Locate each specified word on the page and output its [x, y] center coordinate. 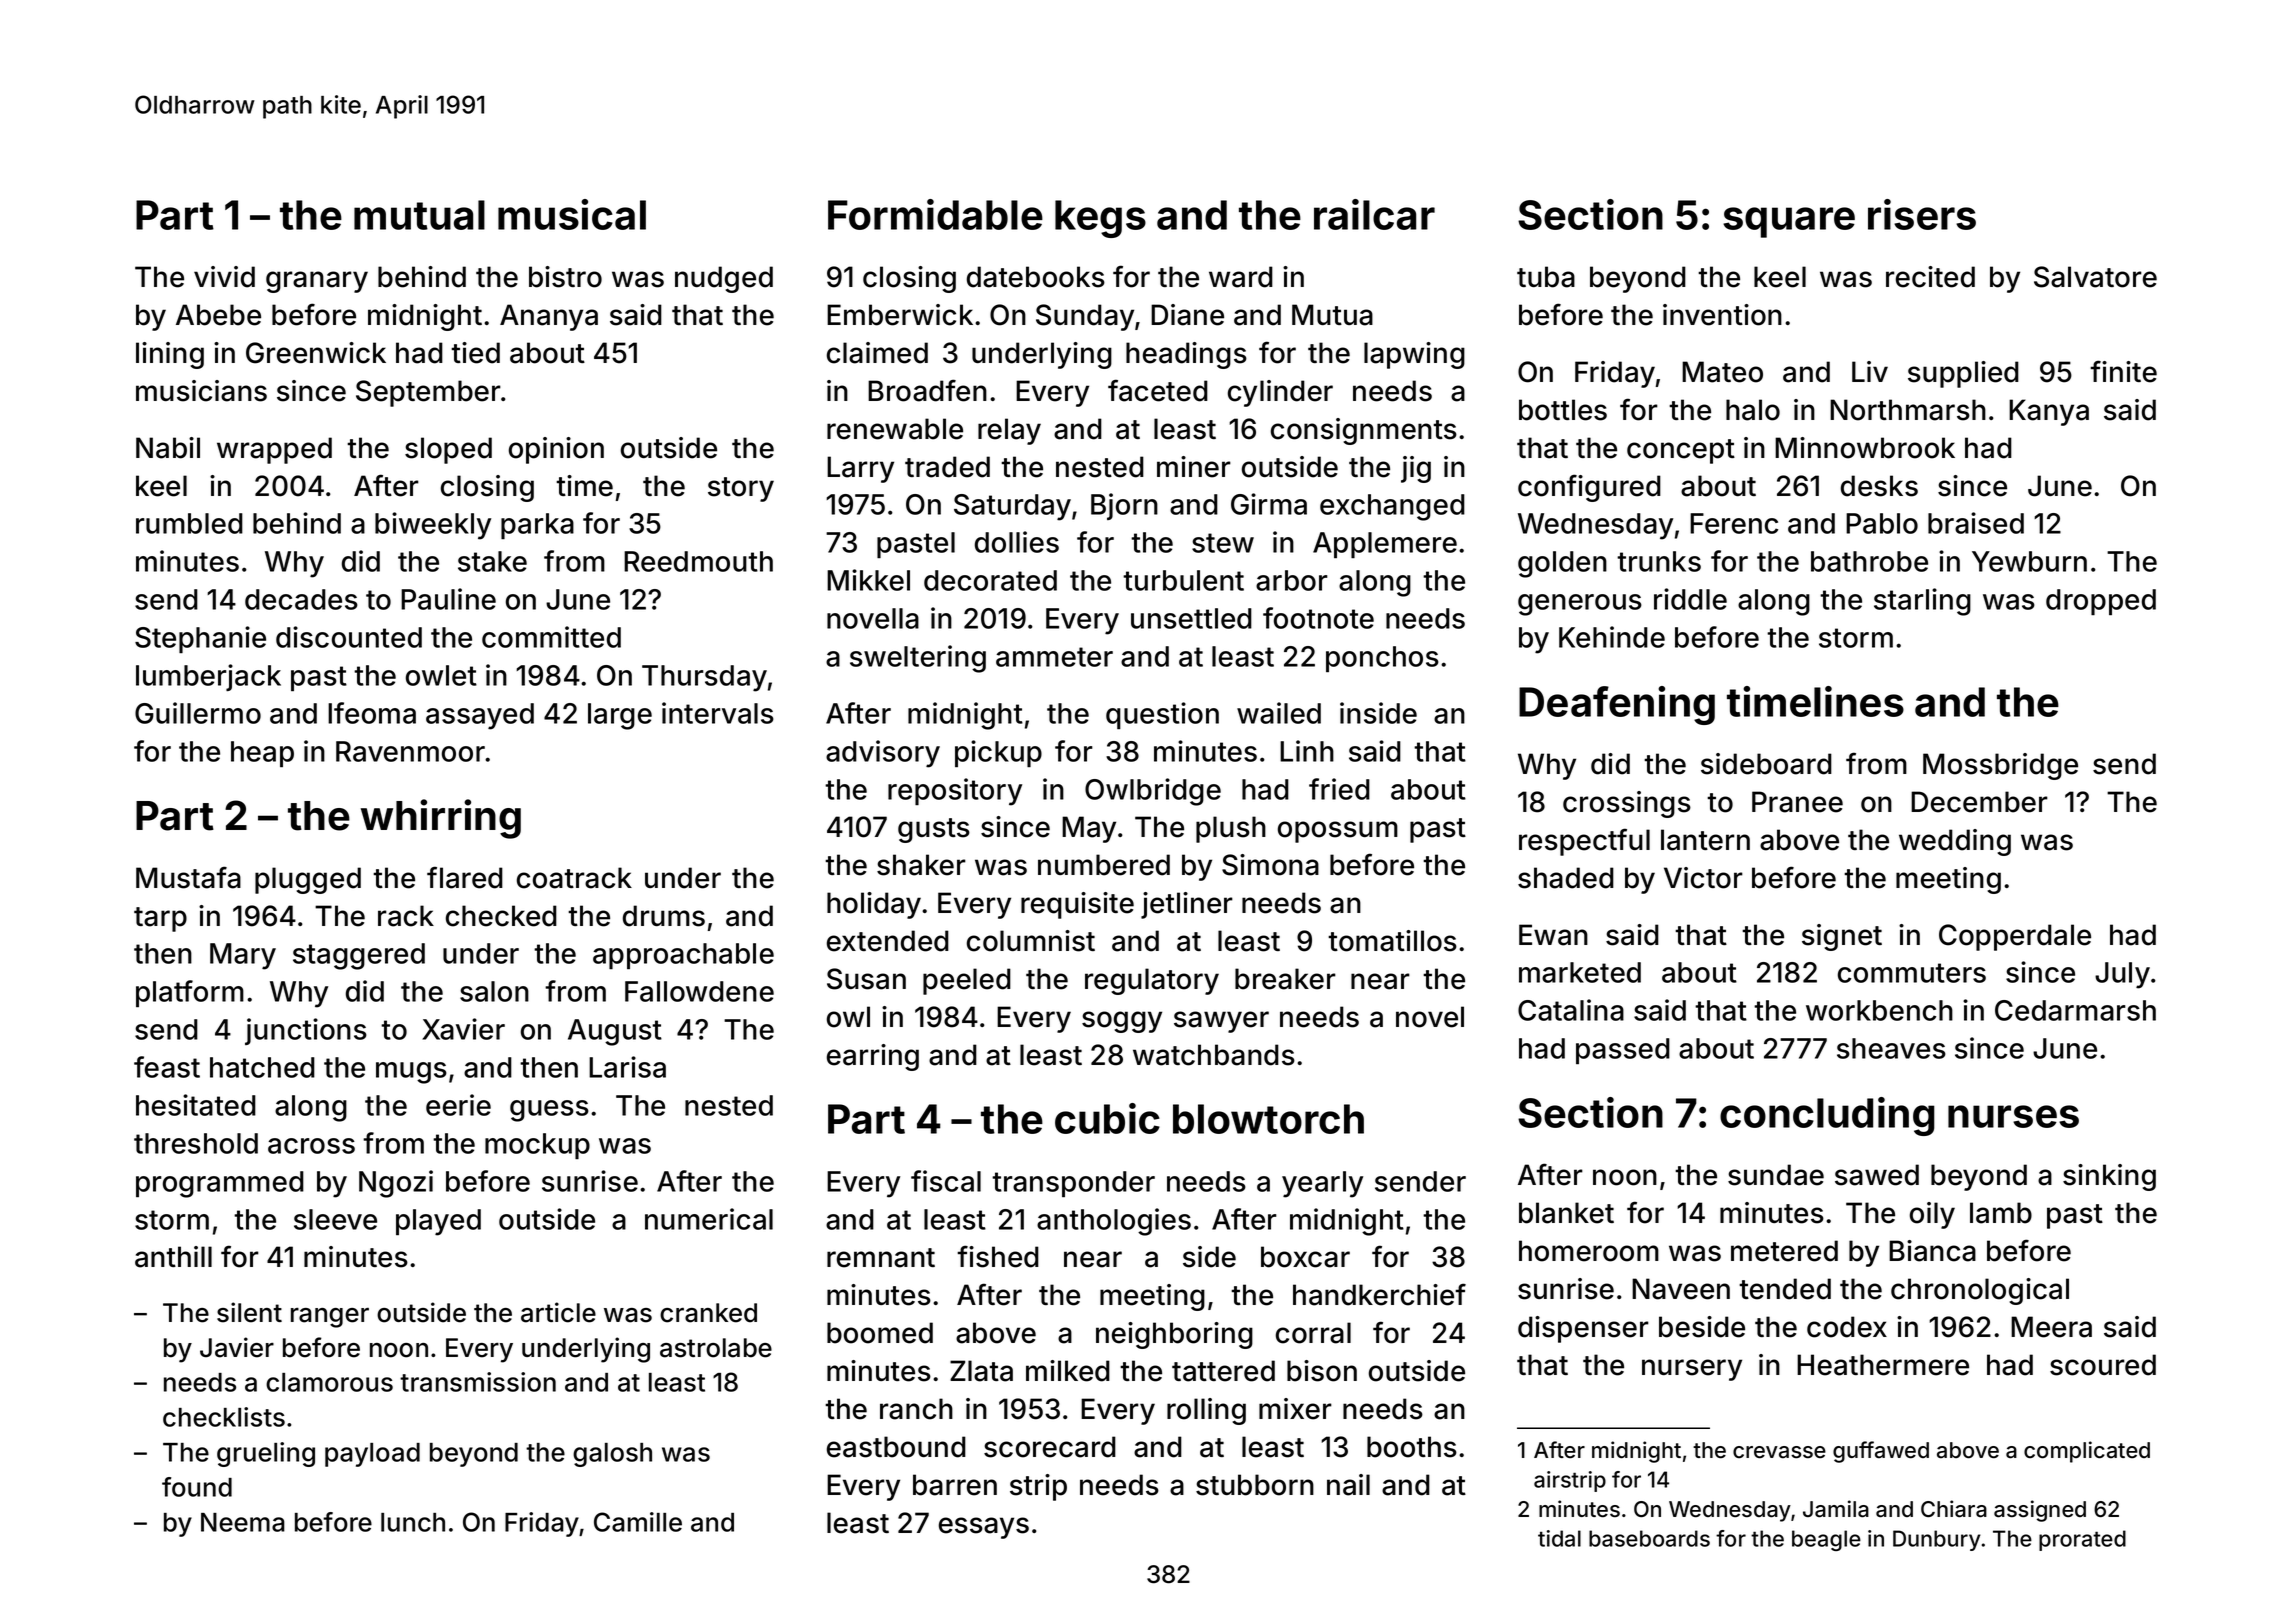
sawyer [1221, 1022]
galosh [612, 1455]
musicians [201, 391]
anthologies [1114, 1222]
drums [664, 916]
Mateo [1722, 372]
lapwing [1414, 355]
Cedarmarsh [2075, 1010]
